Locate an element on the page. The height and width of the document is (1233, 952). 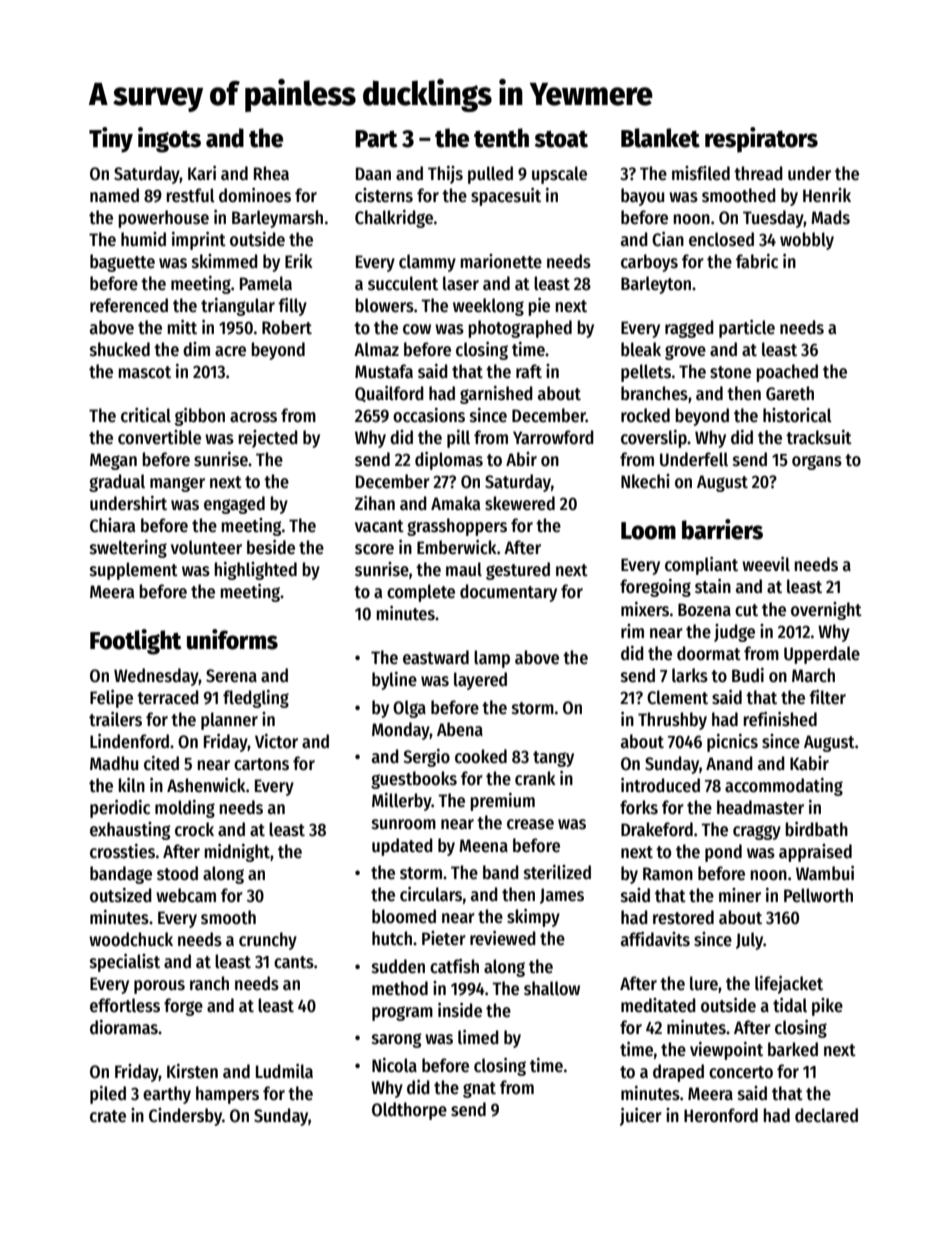
ingots is located at coordinates (169, 140).
